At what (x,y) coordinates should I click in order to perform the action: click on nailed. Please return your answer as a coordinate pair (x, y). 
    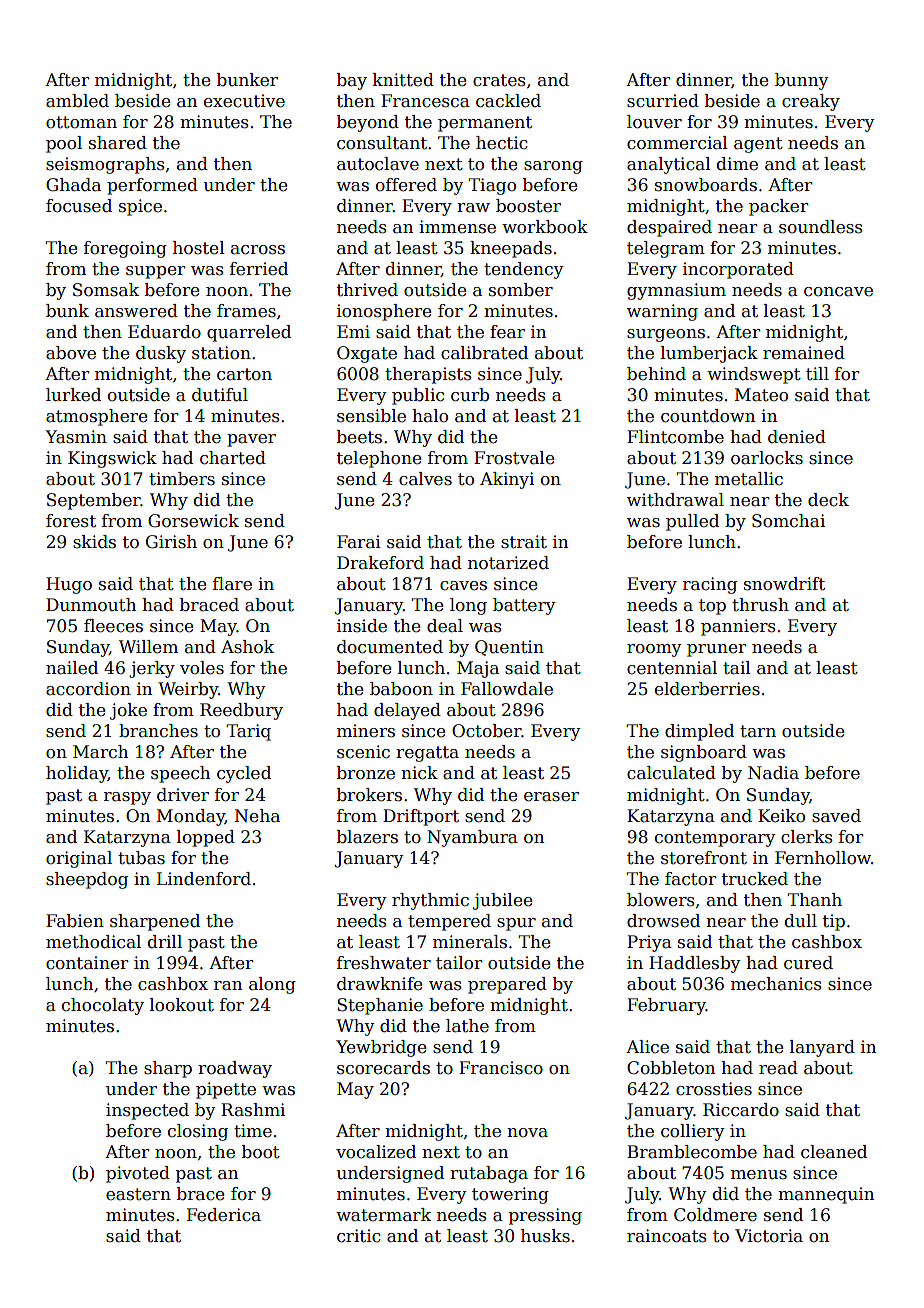
    Looking at the image, I should click on (72, 668).
